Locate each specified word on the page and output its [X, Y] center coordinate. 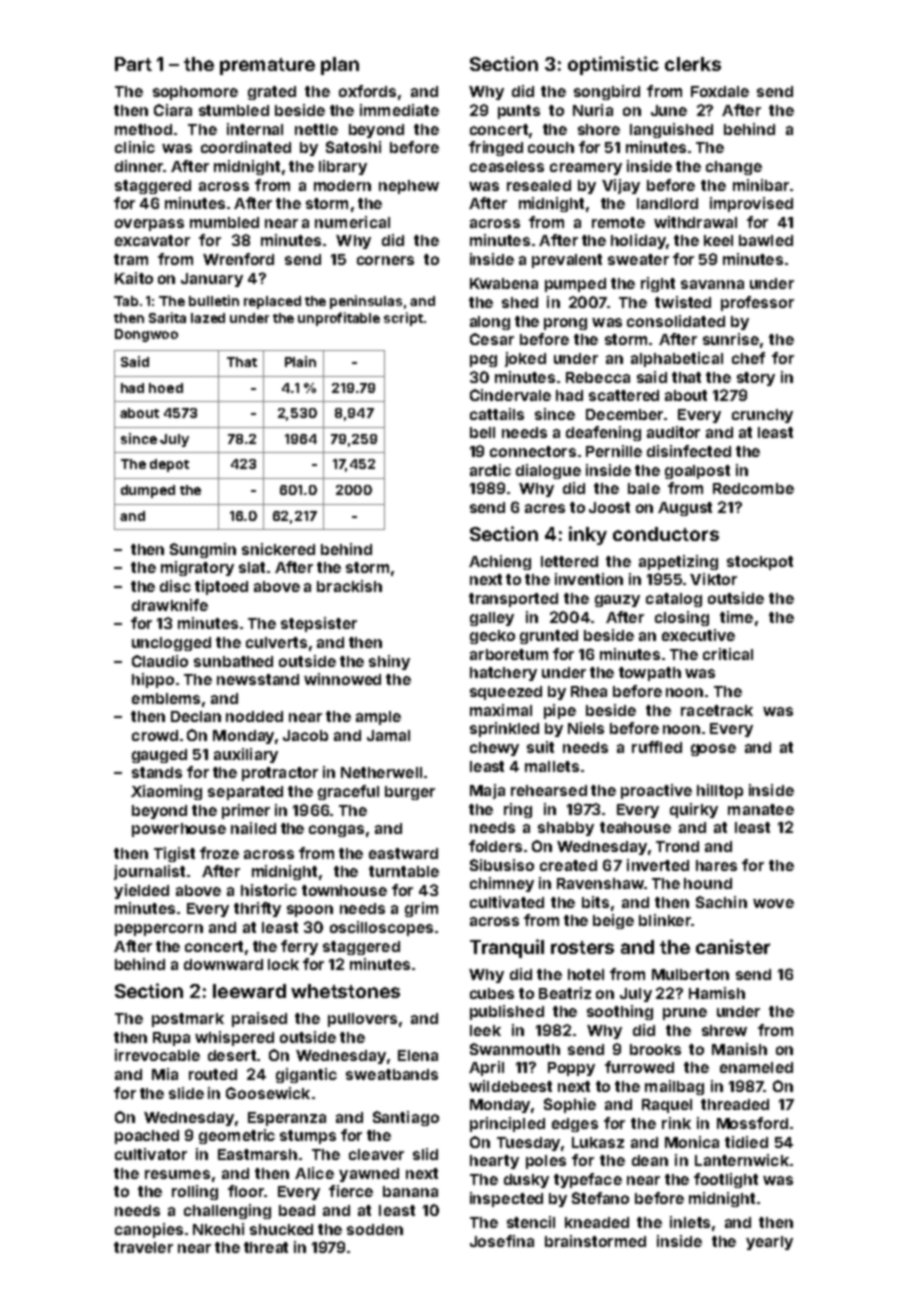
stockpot [760, 563]
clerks [693, 64]
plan [340, 66]
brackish [349, 586]
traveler [143, 1247]
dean [650, 1160]
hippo [153, 680]
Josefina [502, 1241]
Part [133, 64]
